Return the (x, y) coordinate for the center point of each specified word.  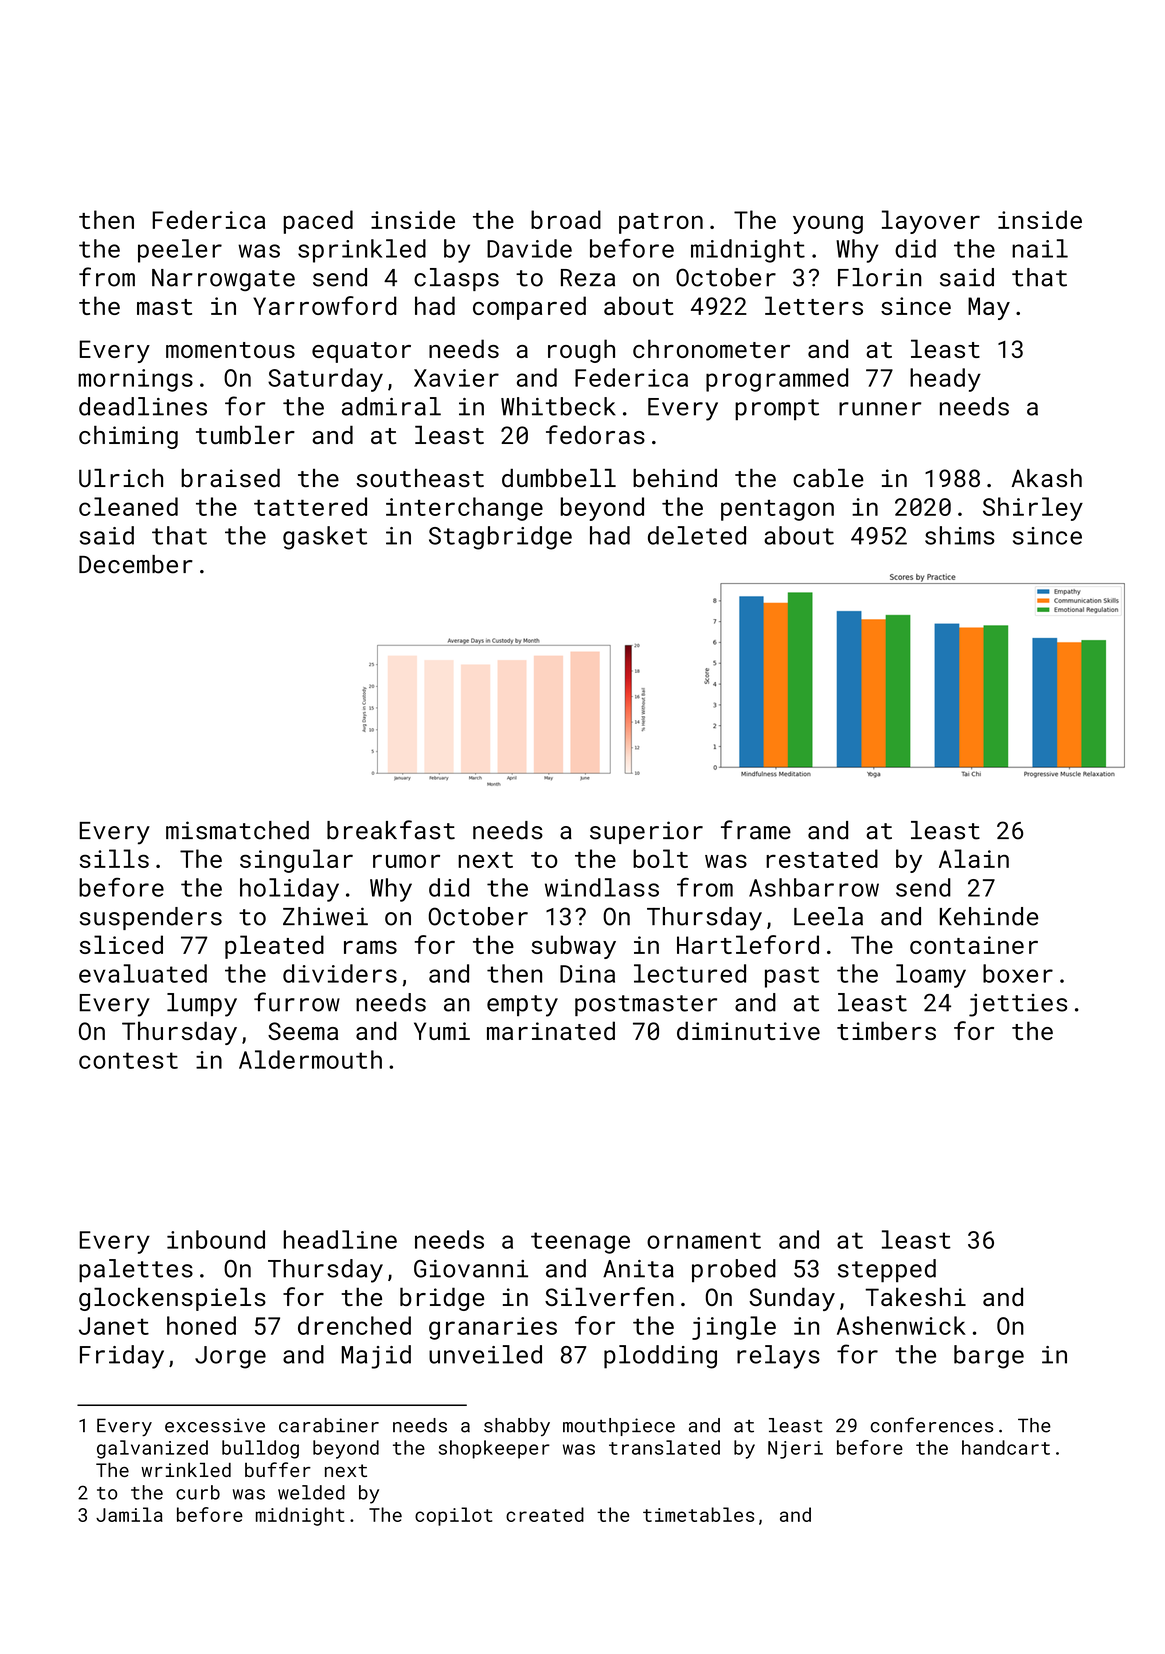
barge (989, 1357)
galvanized (152, 1449)
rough (581, 351)
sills (114, 858)
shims (960, 535)
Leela (828, 916)
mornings (135, 380)
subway (573, 947)
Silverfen (609, 1296)
